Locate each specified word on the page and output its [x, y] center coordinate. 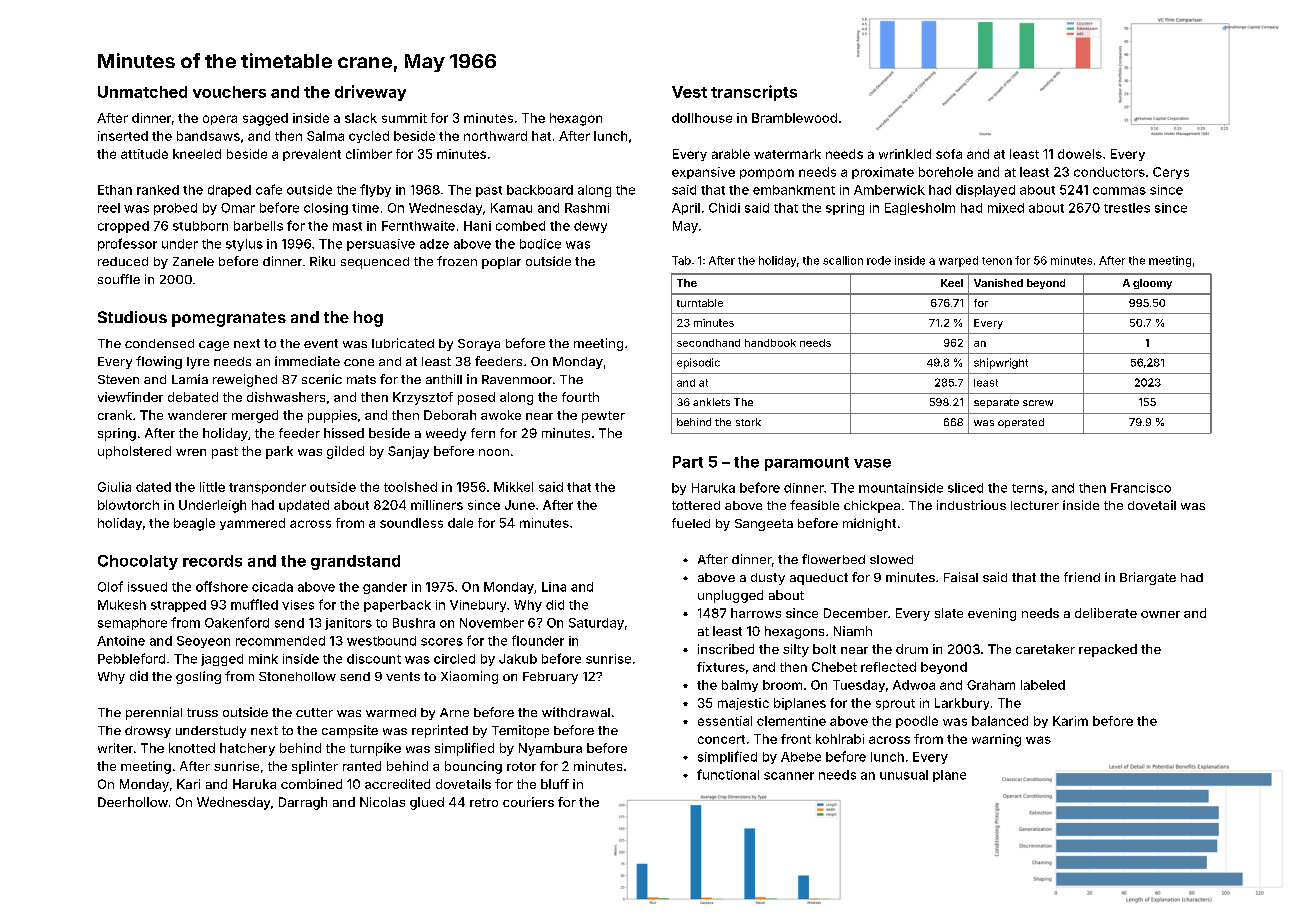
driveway [370, 93]
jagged [222, 660]
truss [202, 712]
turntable [700, 303]
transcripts [754, 93]
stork [748, 422]
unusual [904, 775]
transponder [267, 488]
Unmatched [142, 92]
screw [1038, 403]
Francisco [1141, 488]
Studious [132, 317]
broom [782, 685]
